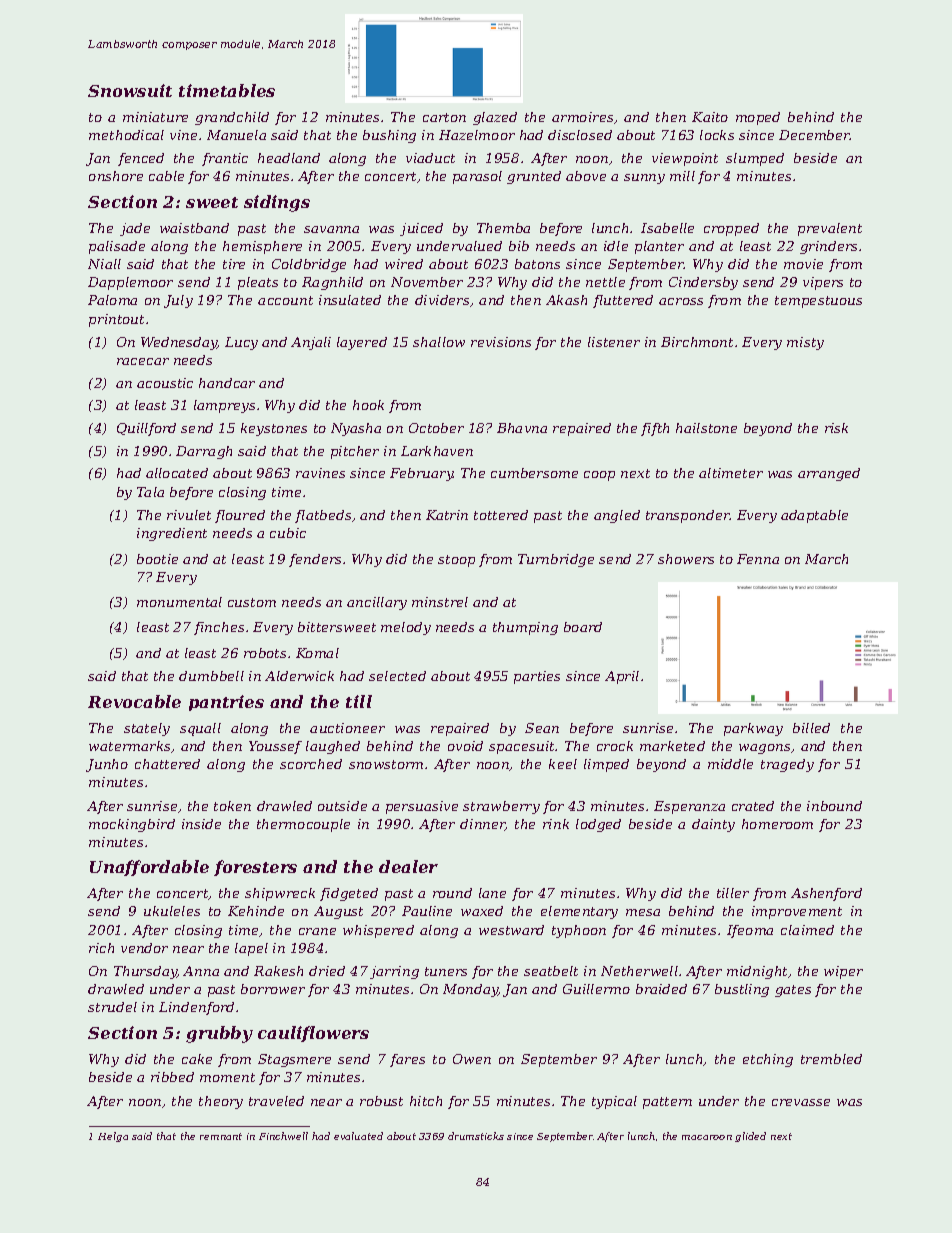 The height and width of the document is (1233, 952). What do you see at coordinates (117, 247) in the document?
I see `palisade` at bounding box center [117, 247].
